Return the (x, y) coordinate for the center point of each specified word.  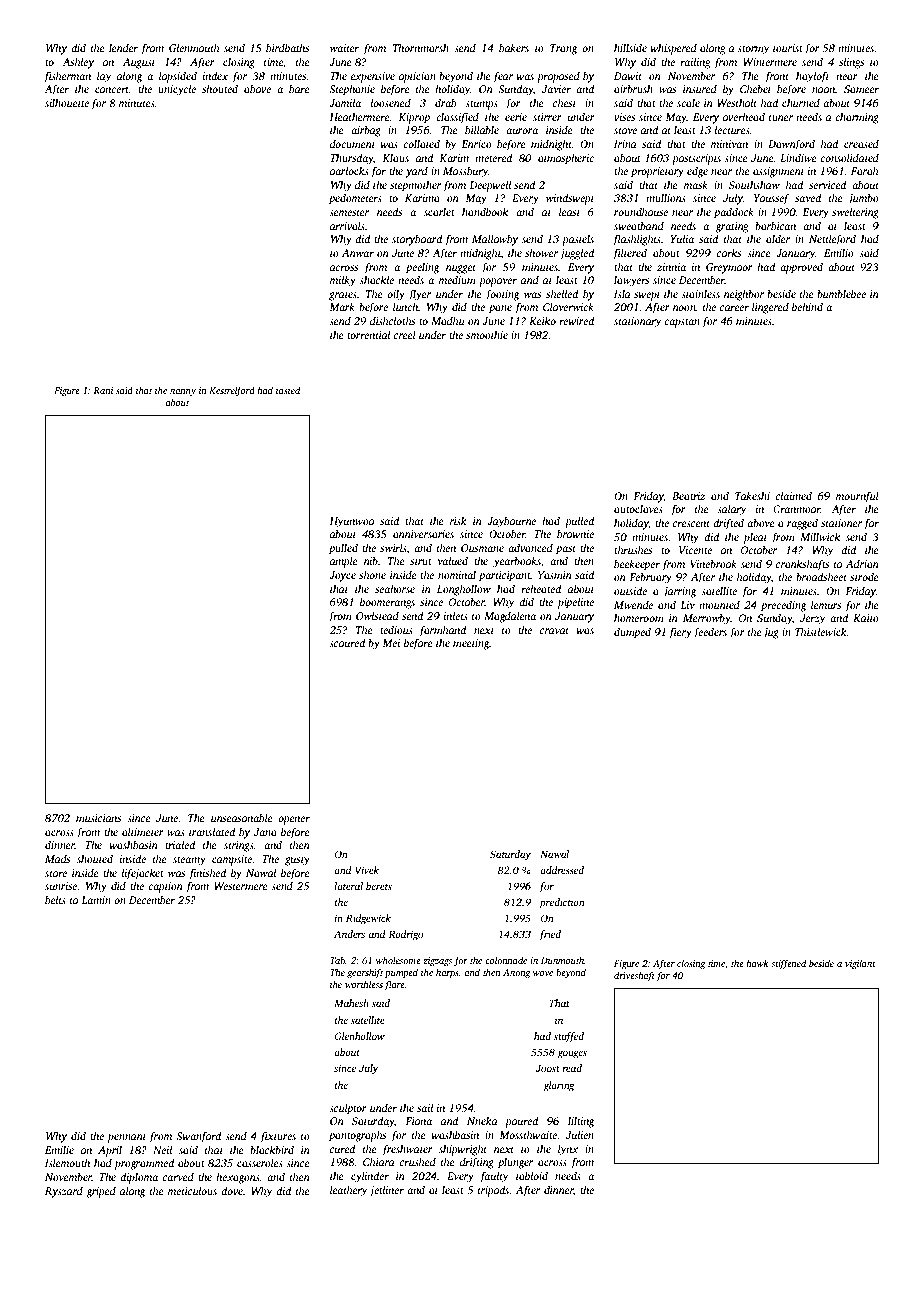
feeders (710, 633)
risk (458, 520)
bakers (514, 47)
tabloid (532, 1175)
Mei (391, 643)
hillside (630, 47)
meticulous (192, 1190)
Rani (103, 390)
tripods (493, 1191)
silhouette (67, 102)
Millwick (820, 536)
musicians (98, 818)
